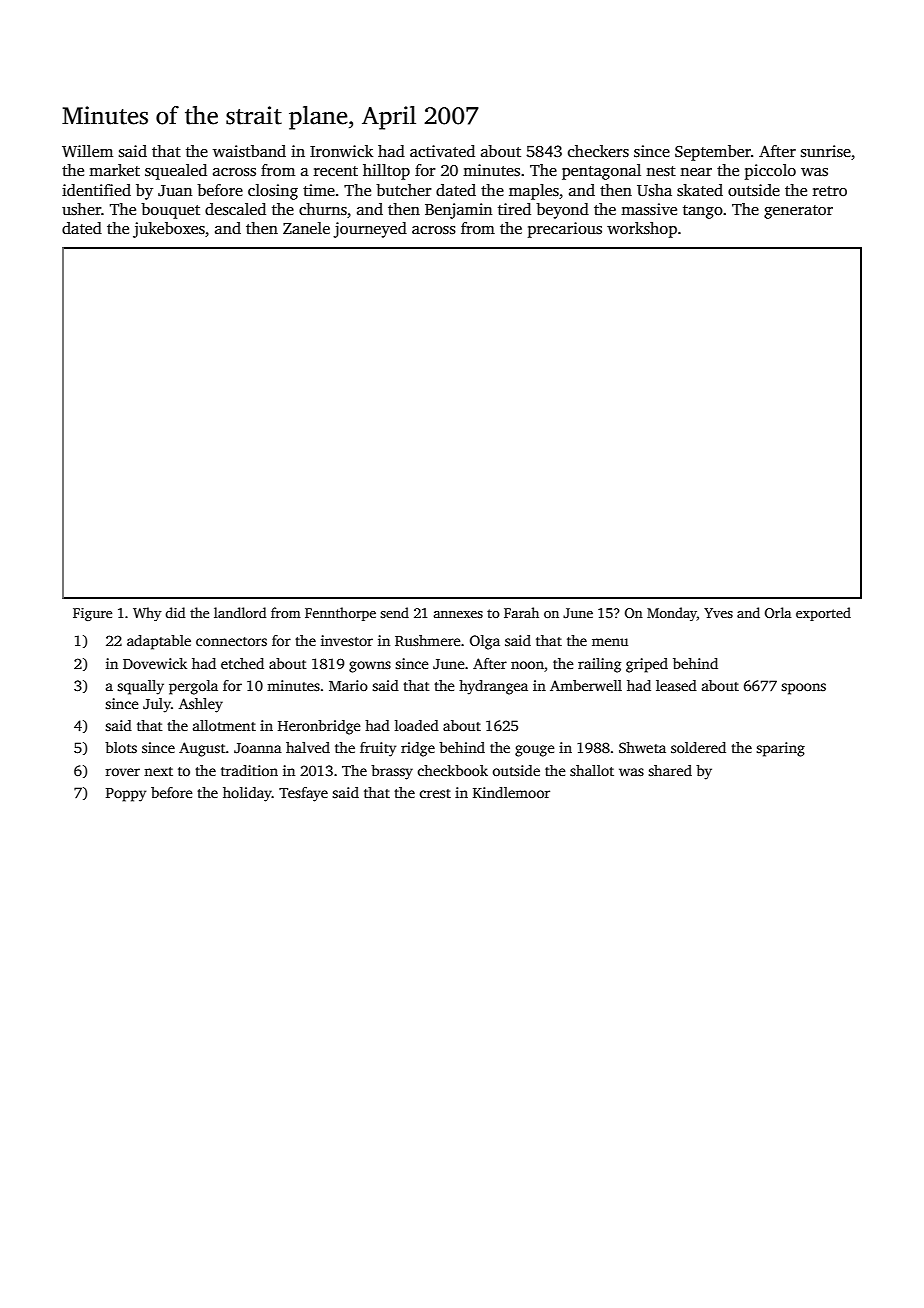 The image size is (924, 1308). Describe the element at coordinates (303, 794) in the screenshot. I see `Tesfaye` at that location.
